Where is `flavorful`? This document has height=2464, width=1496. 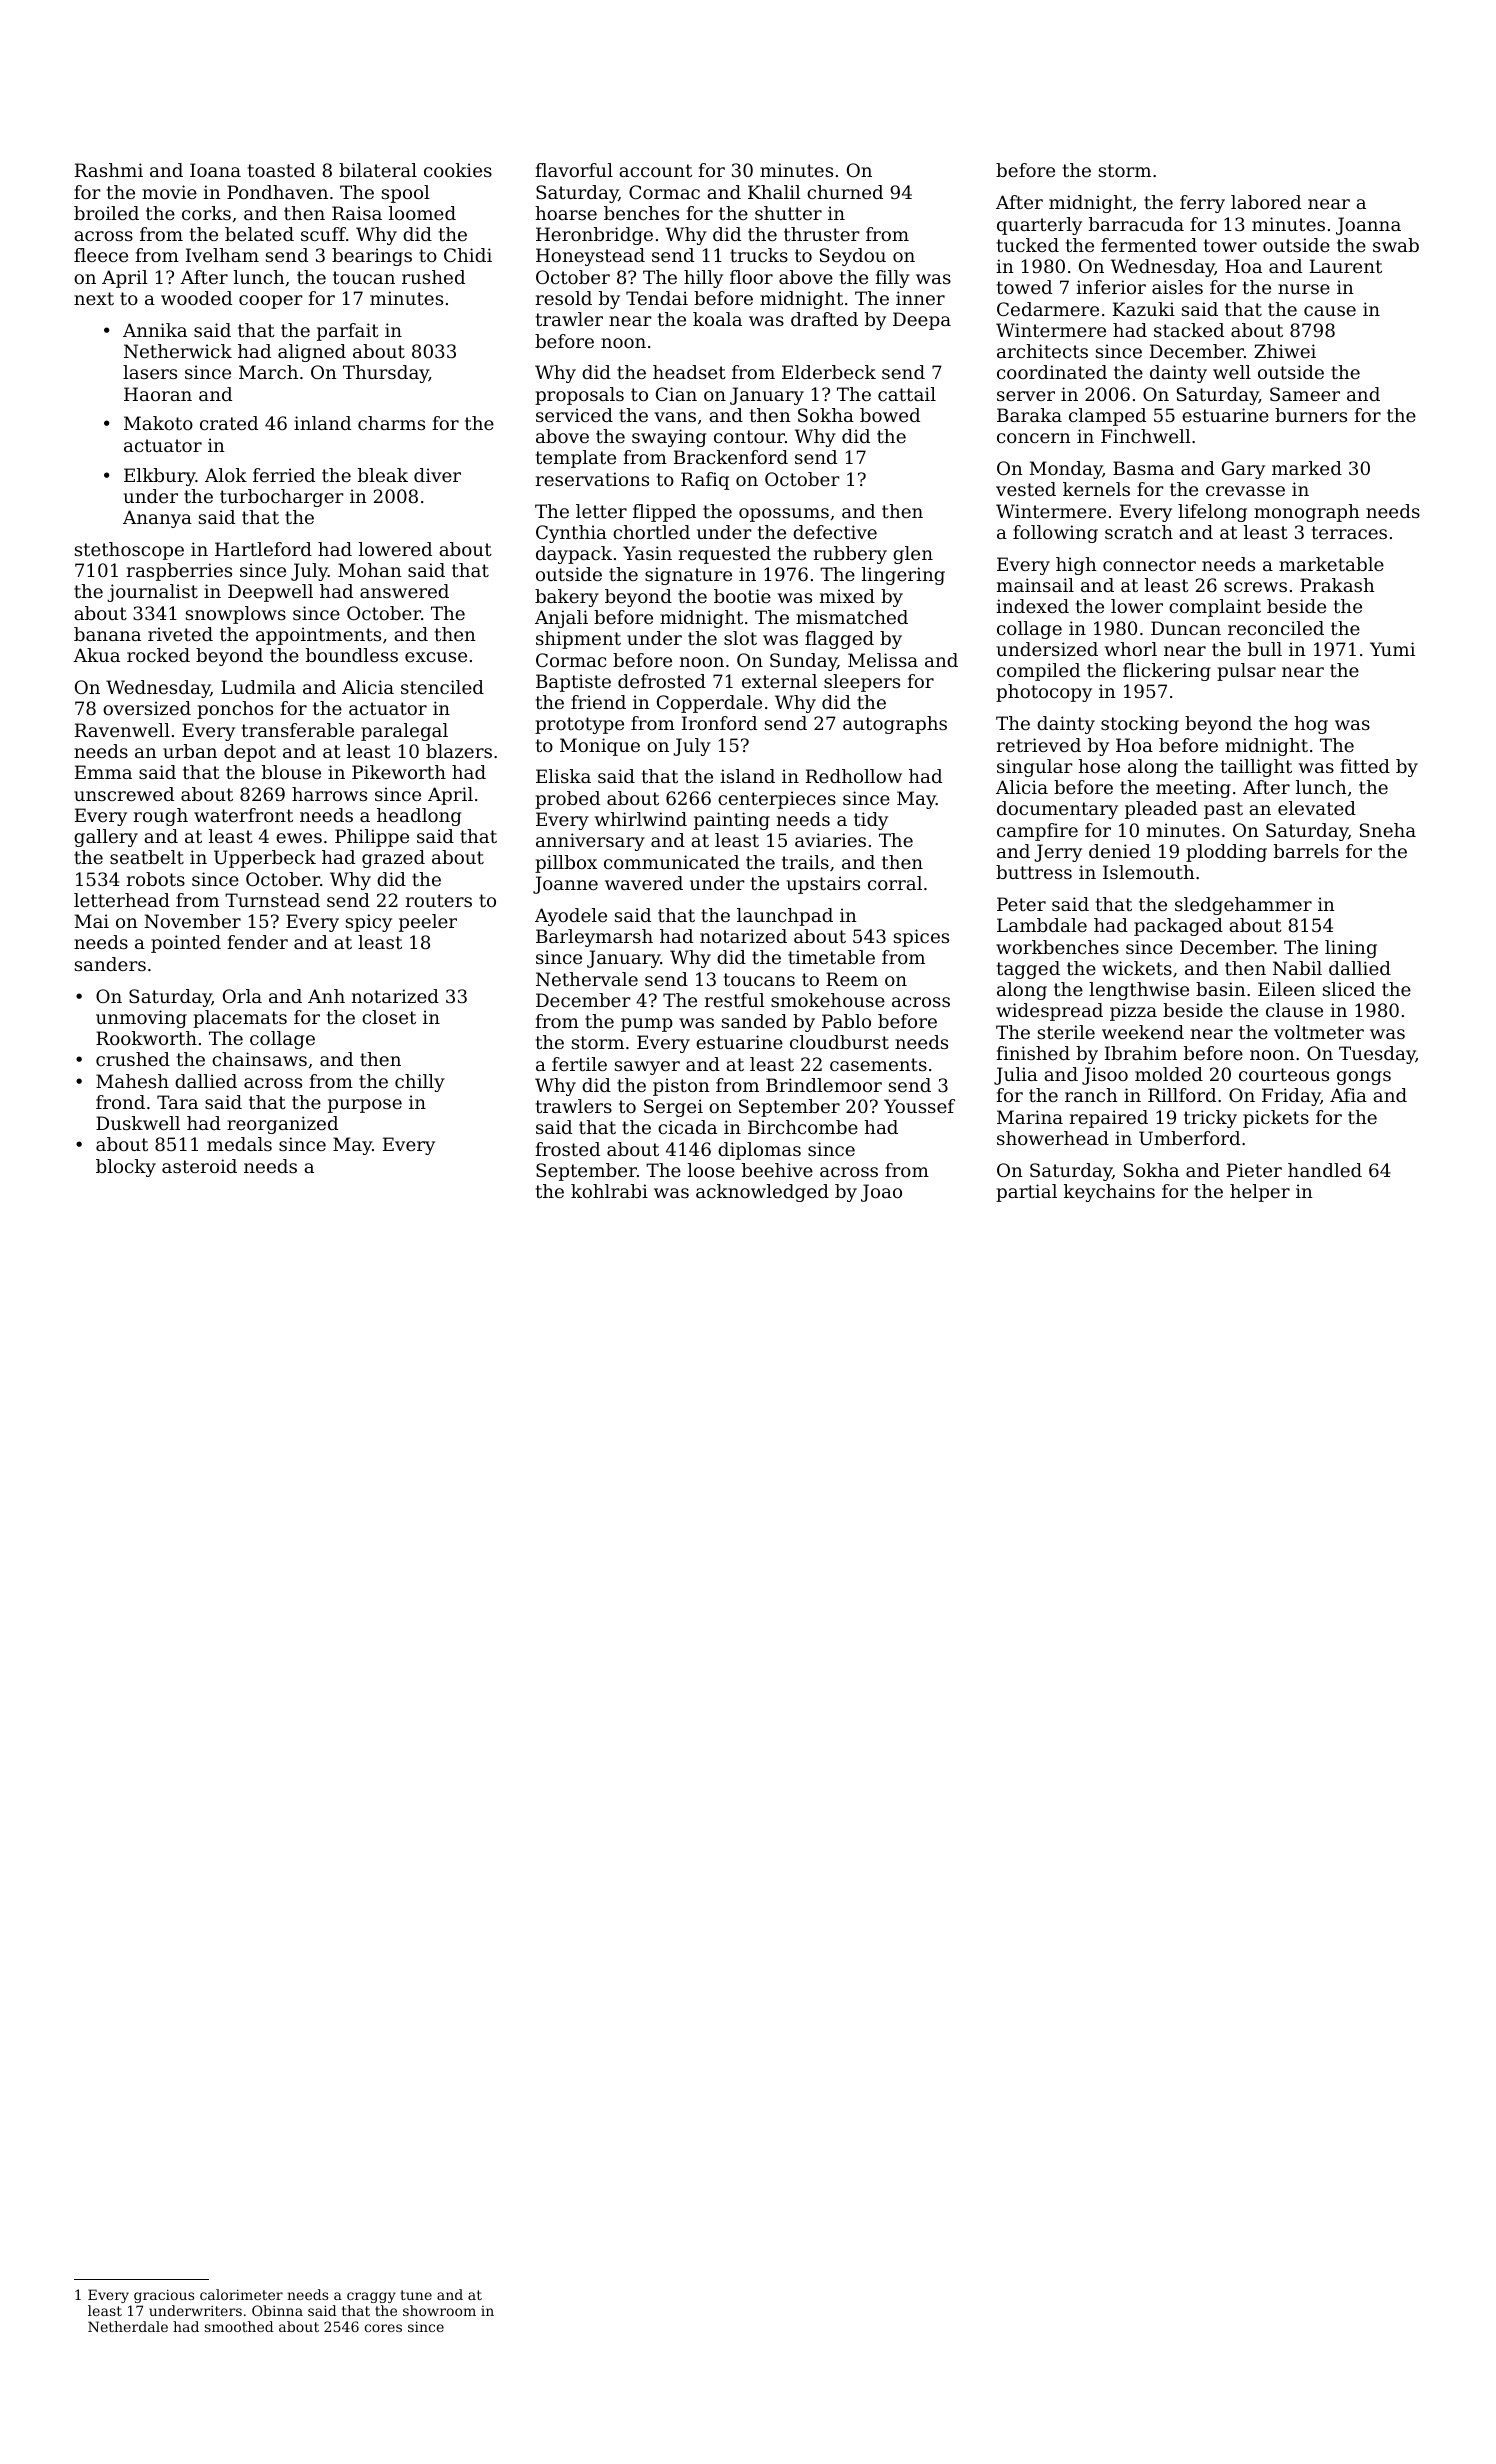 flavorful is located at coordinates (574, 170).
